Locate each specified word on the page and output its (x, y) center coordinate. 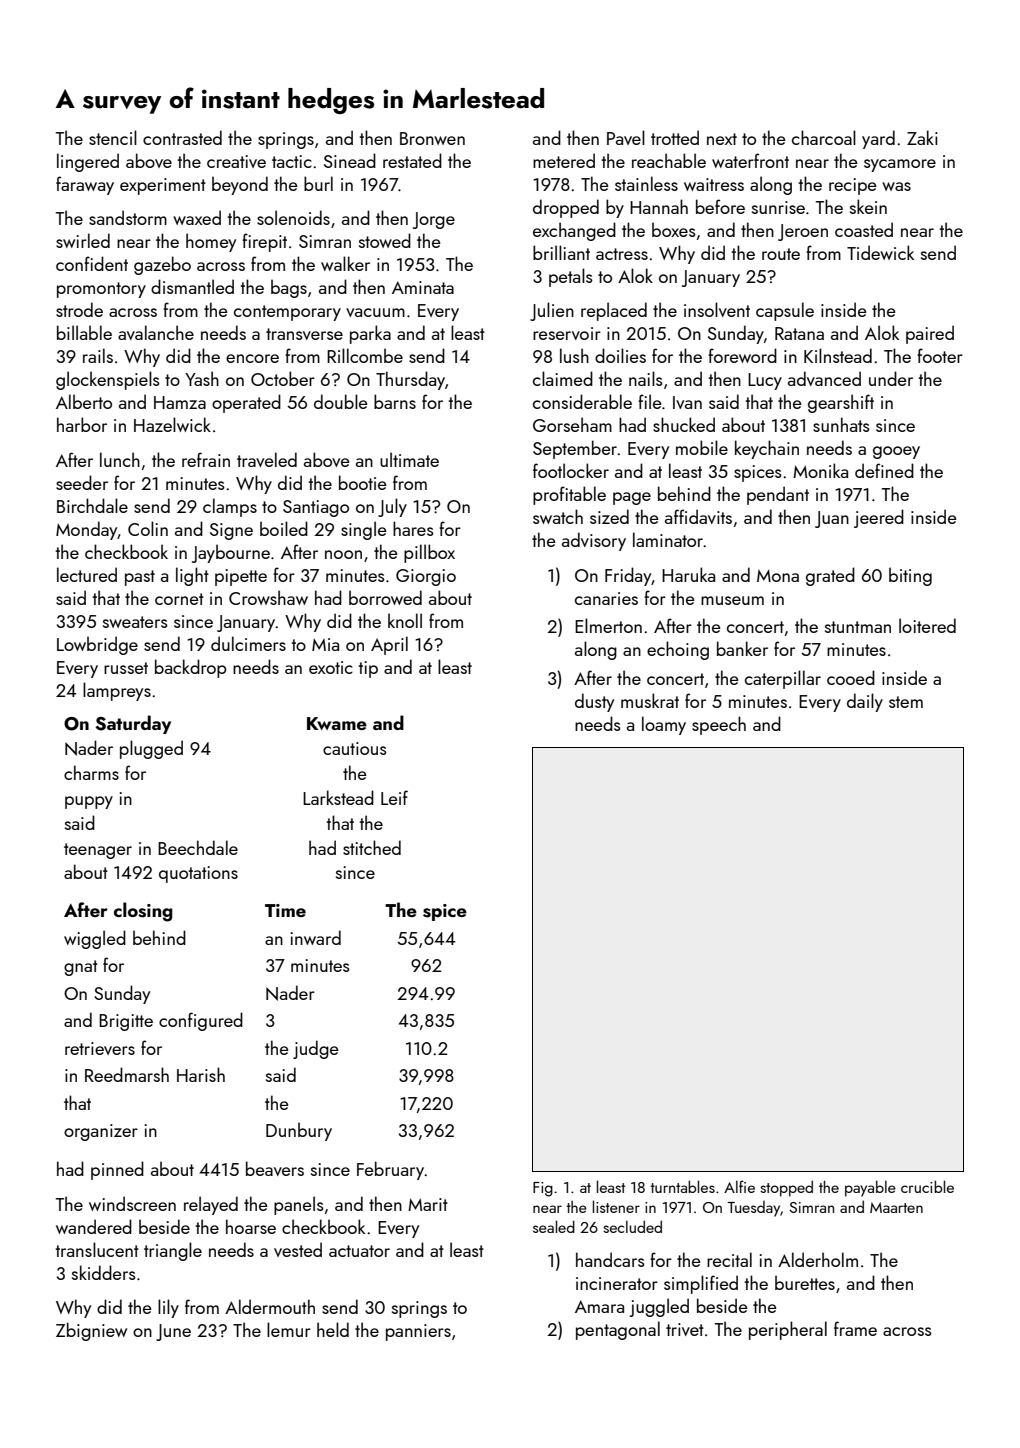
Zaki (922, 137)
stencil (113, 137)
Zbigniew (91, 1331)
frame (855, 1328)
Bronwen (432, 138)
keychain (767, 449)
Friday (628, 576)
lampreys (117, 691)
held (333, 1329)
